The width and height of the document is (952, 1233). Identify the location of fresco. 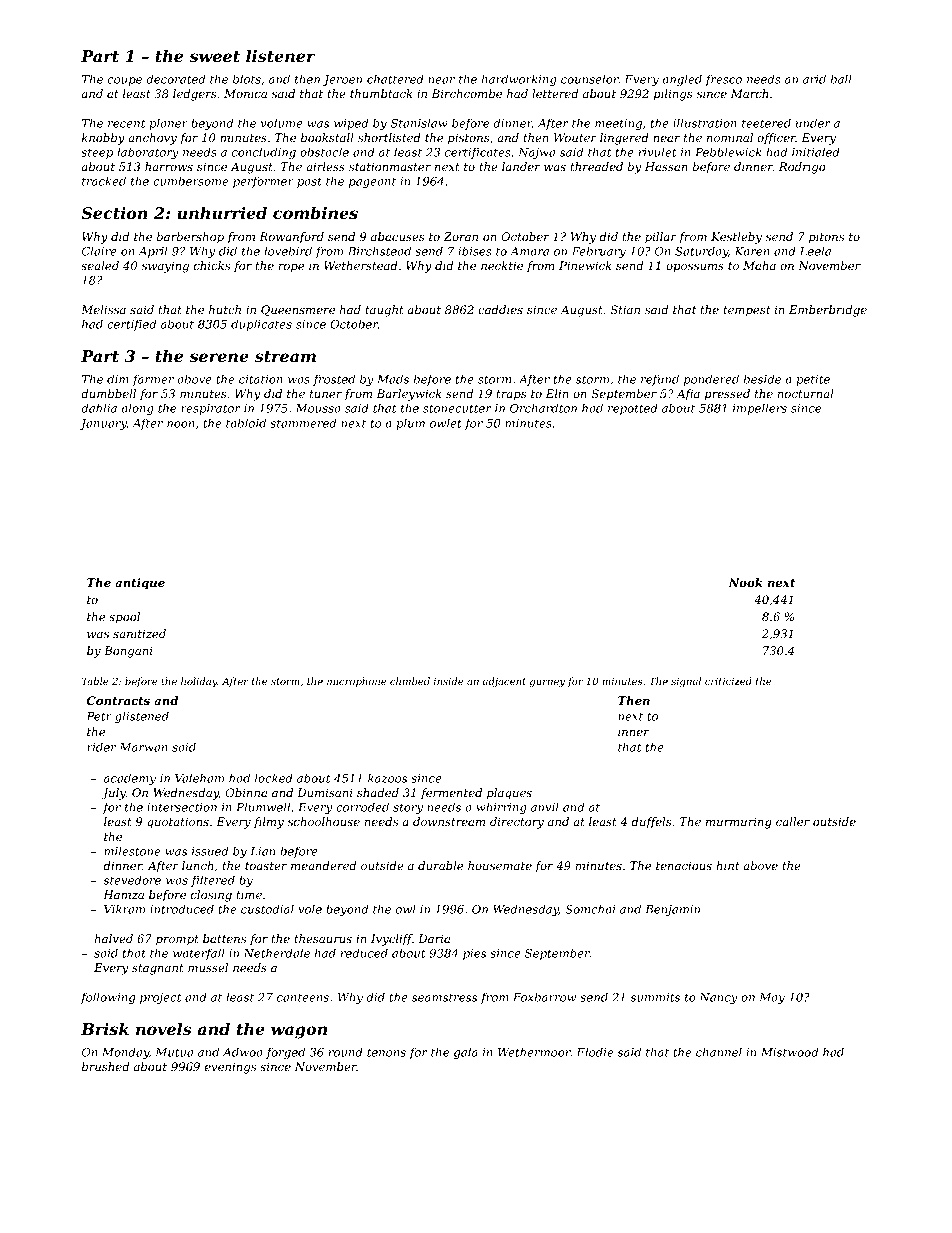
(723, 80).
